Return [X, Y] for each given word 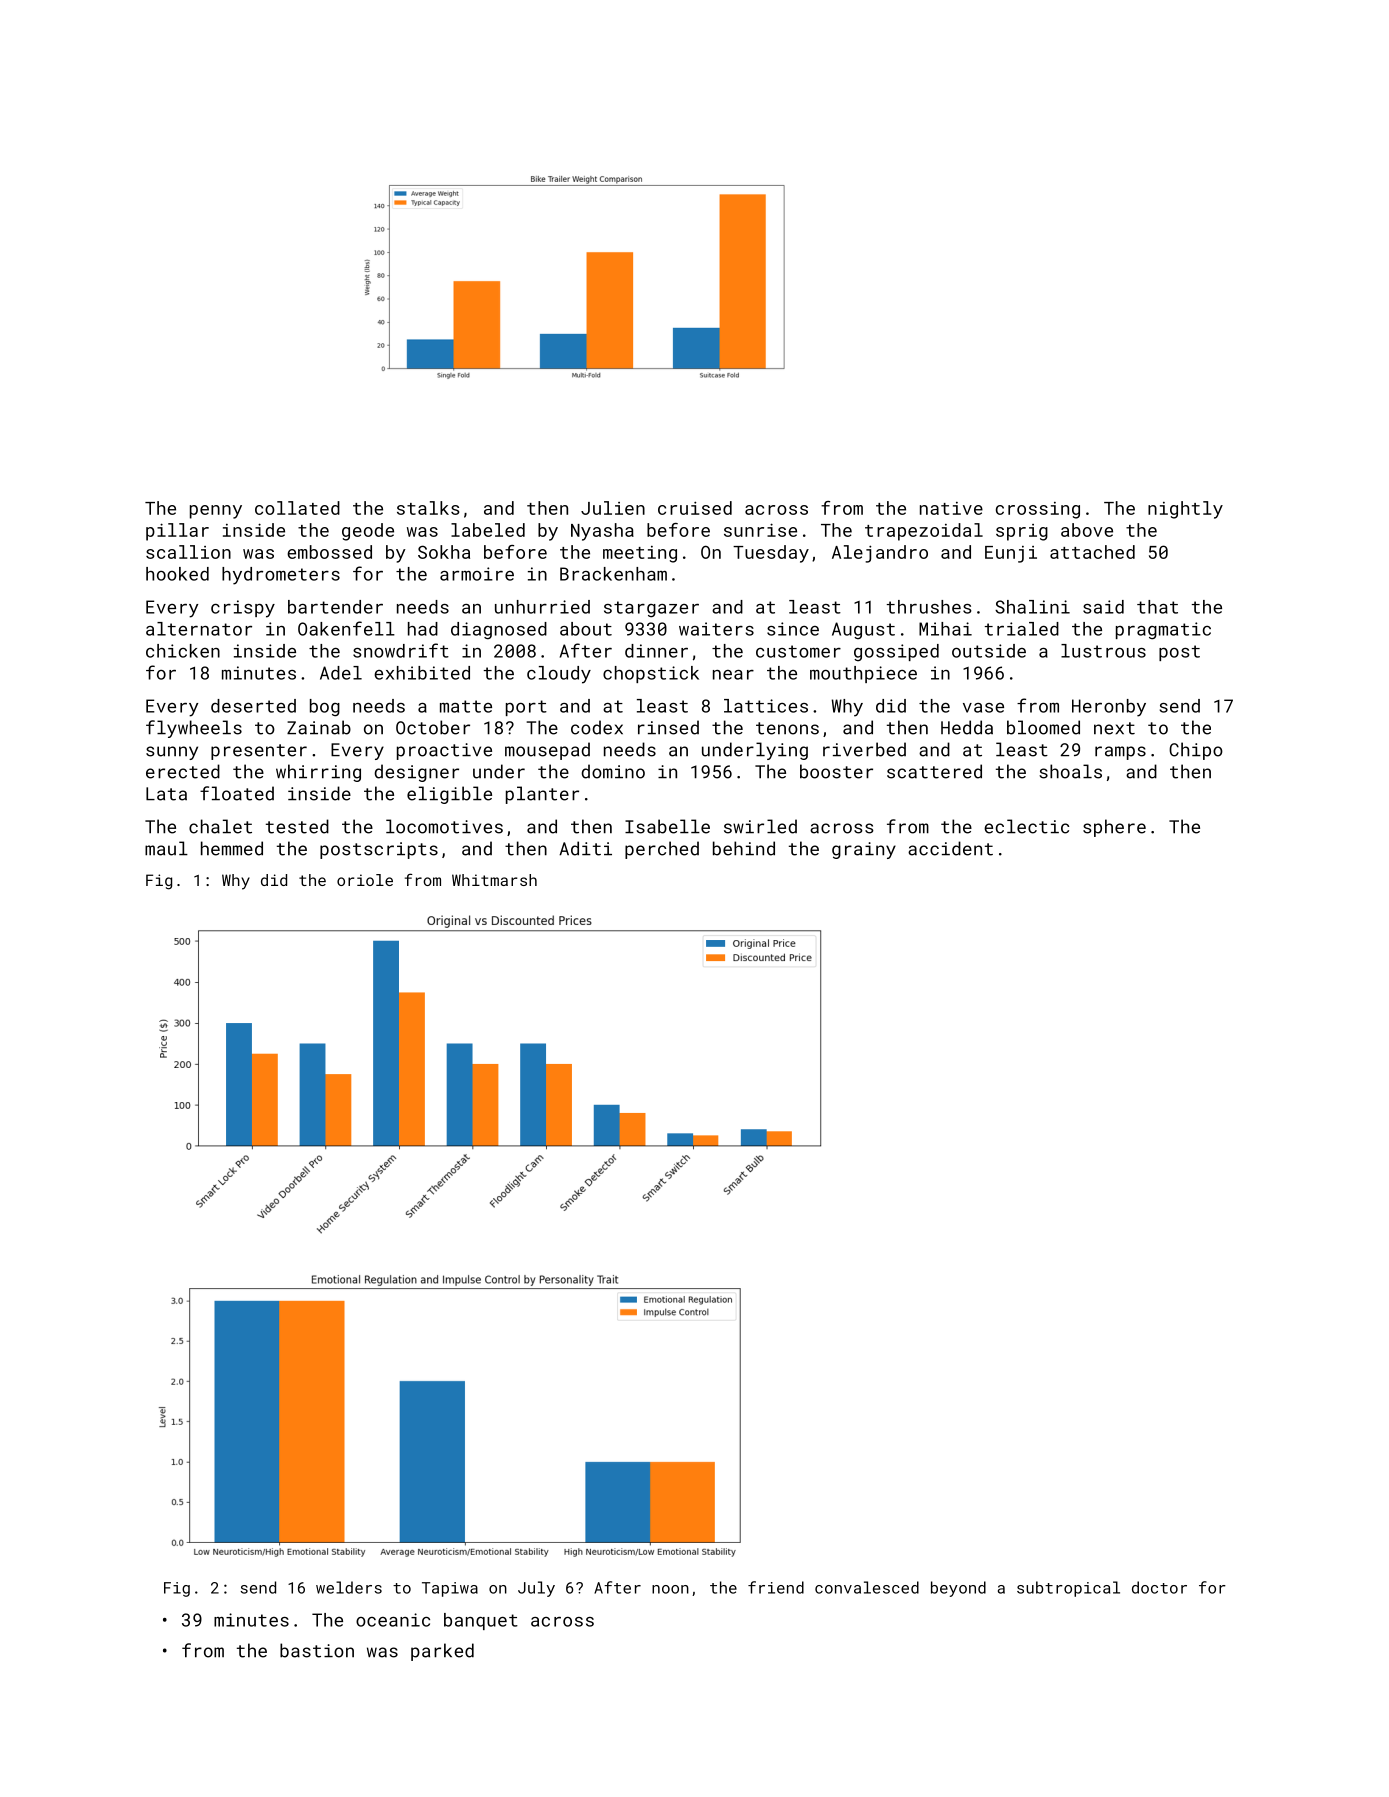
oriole [365, 880]
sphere [1114, 828]
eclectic [1026, 826]
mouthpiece [863, 674]
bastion [317, 1650]
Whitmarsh [494, 880]
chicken [183, 651]
